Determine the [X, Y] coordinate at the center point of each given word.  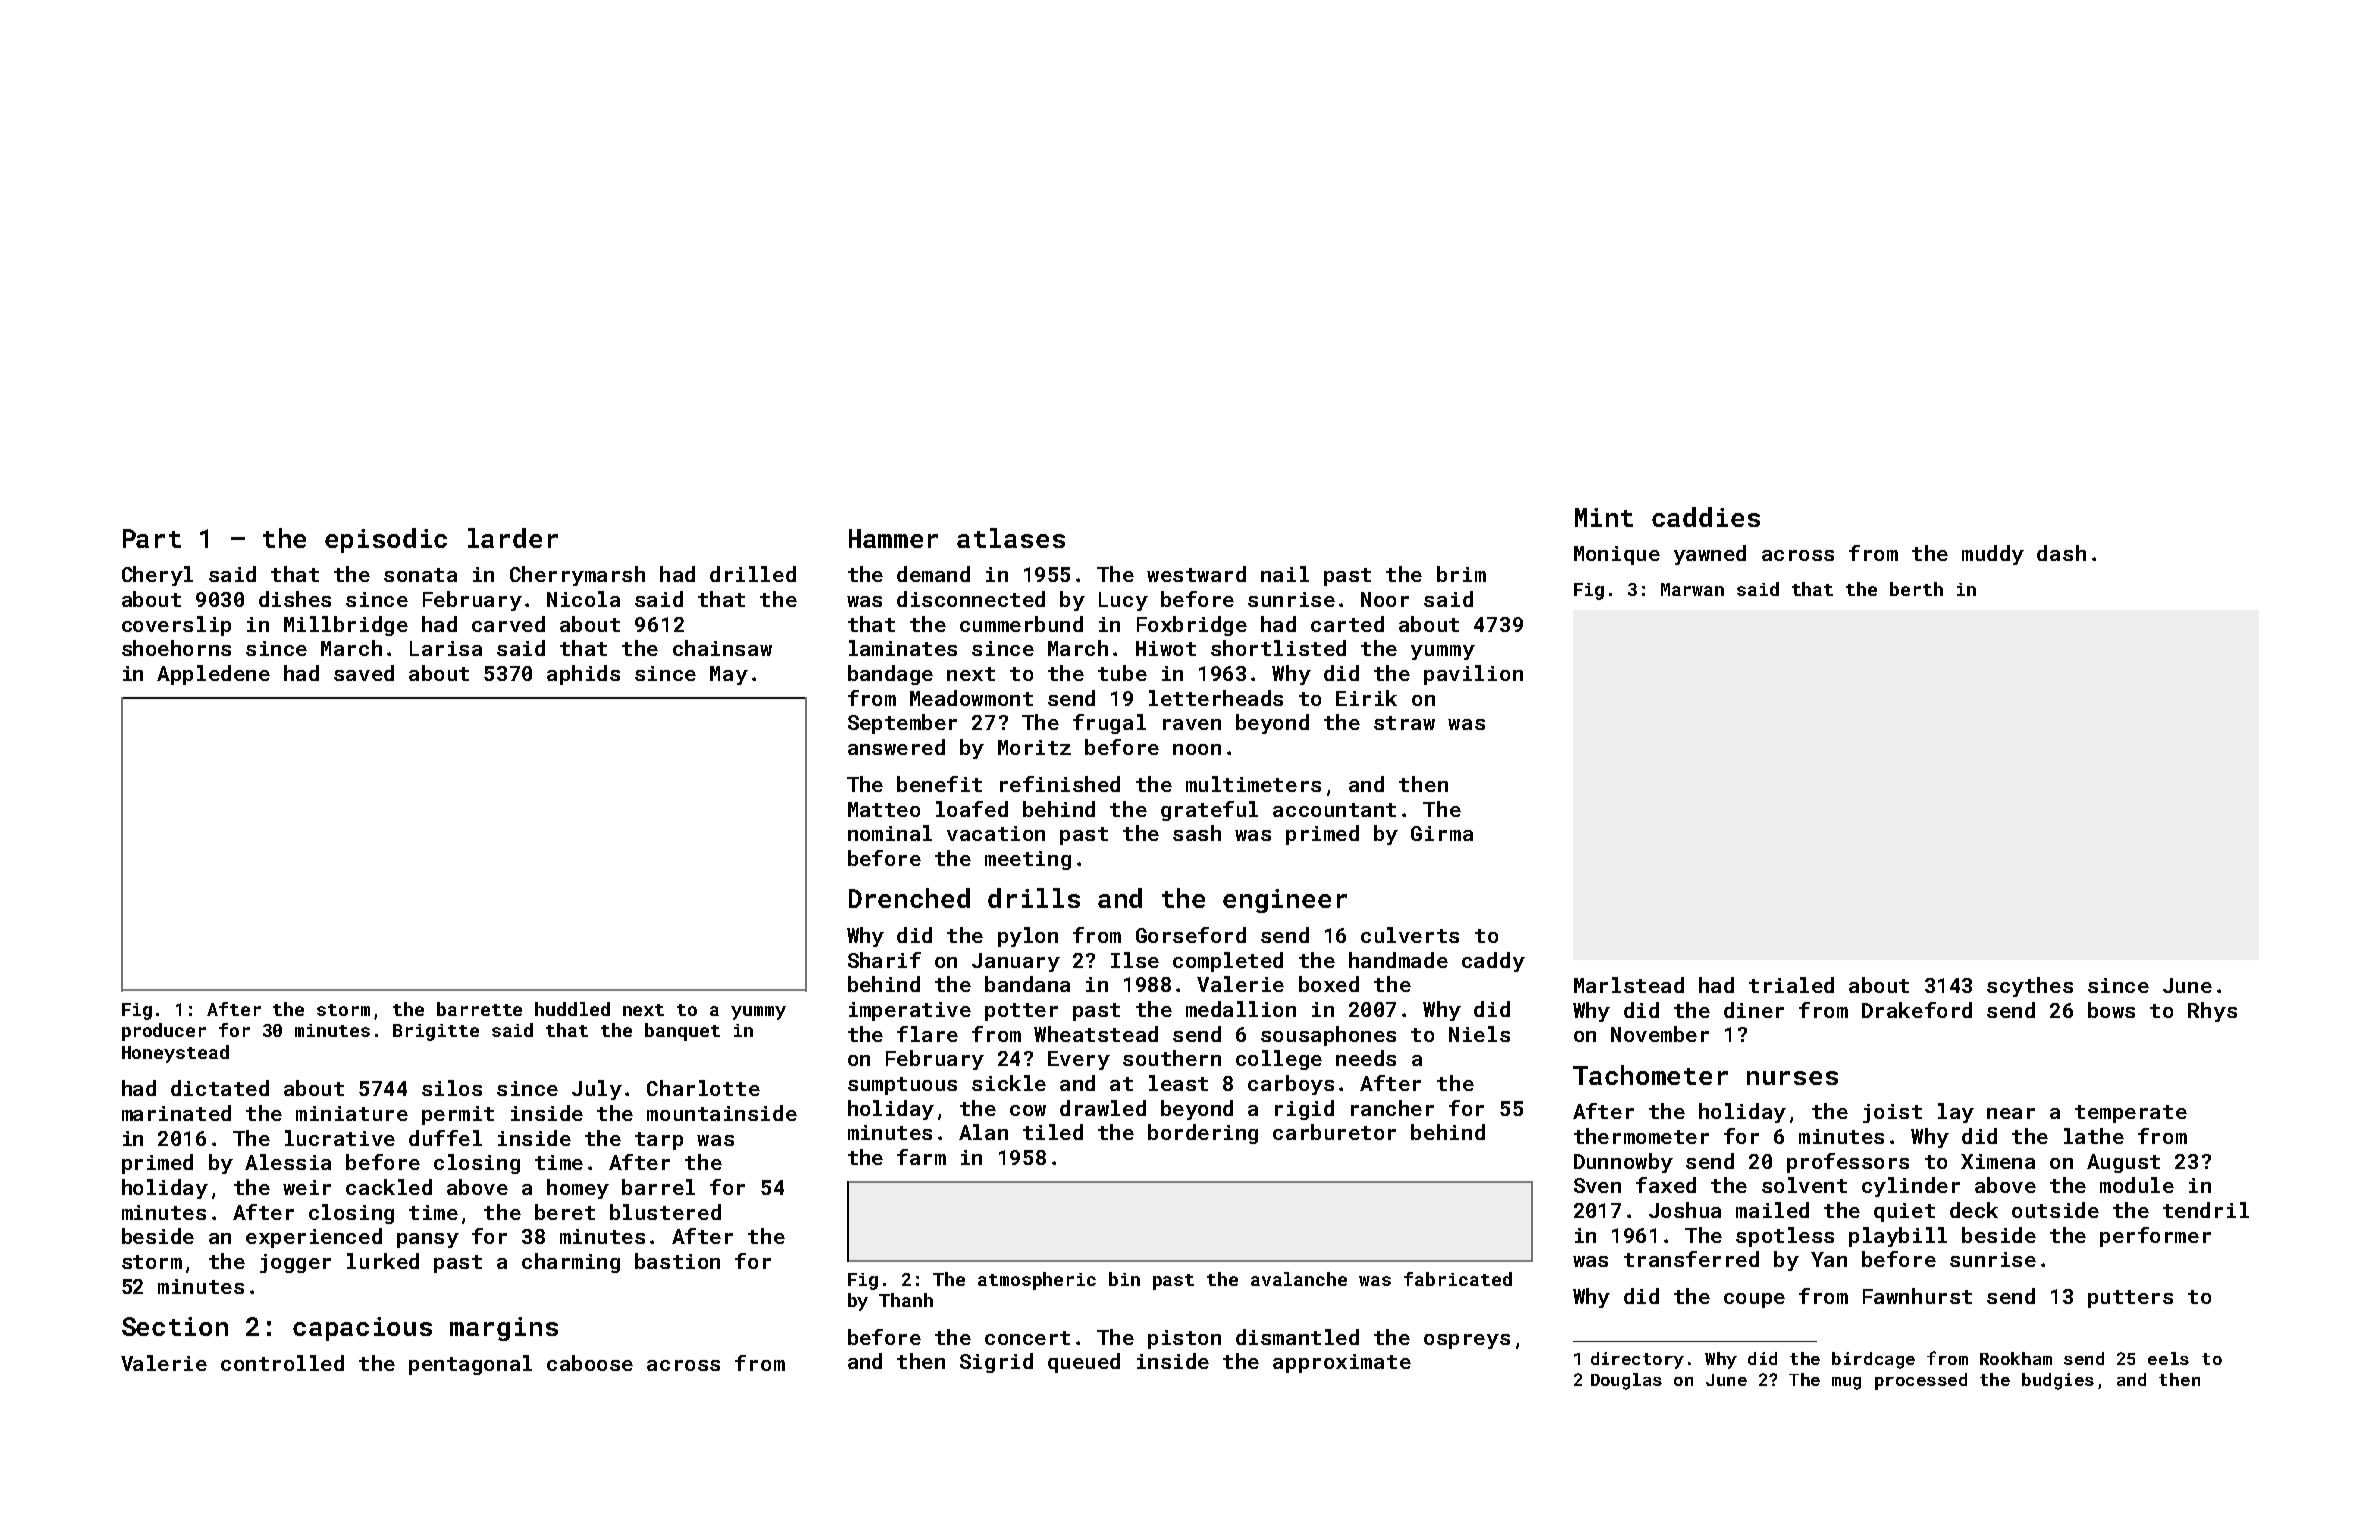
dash [2061, 553]
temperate [2131, 1114]
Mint [1604, 517]
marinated [176, 1113]
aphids [583, 675]
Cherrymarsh [577, 576]
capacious [362, 1329]
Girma [1442, 833]
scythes [2030, 987]
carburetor [1334, 1132]
